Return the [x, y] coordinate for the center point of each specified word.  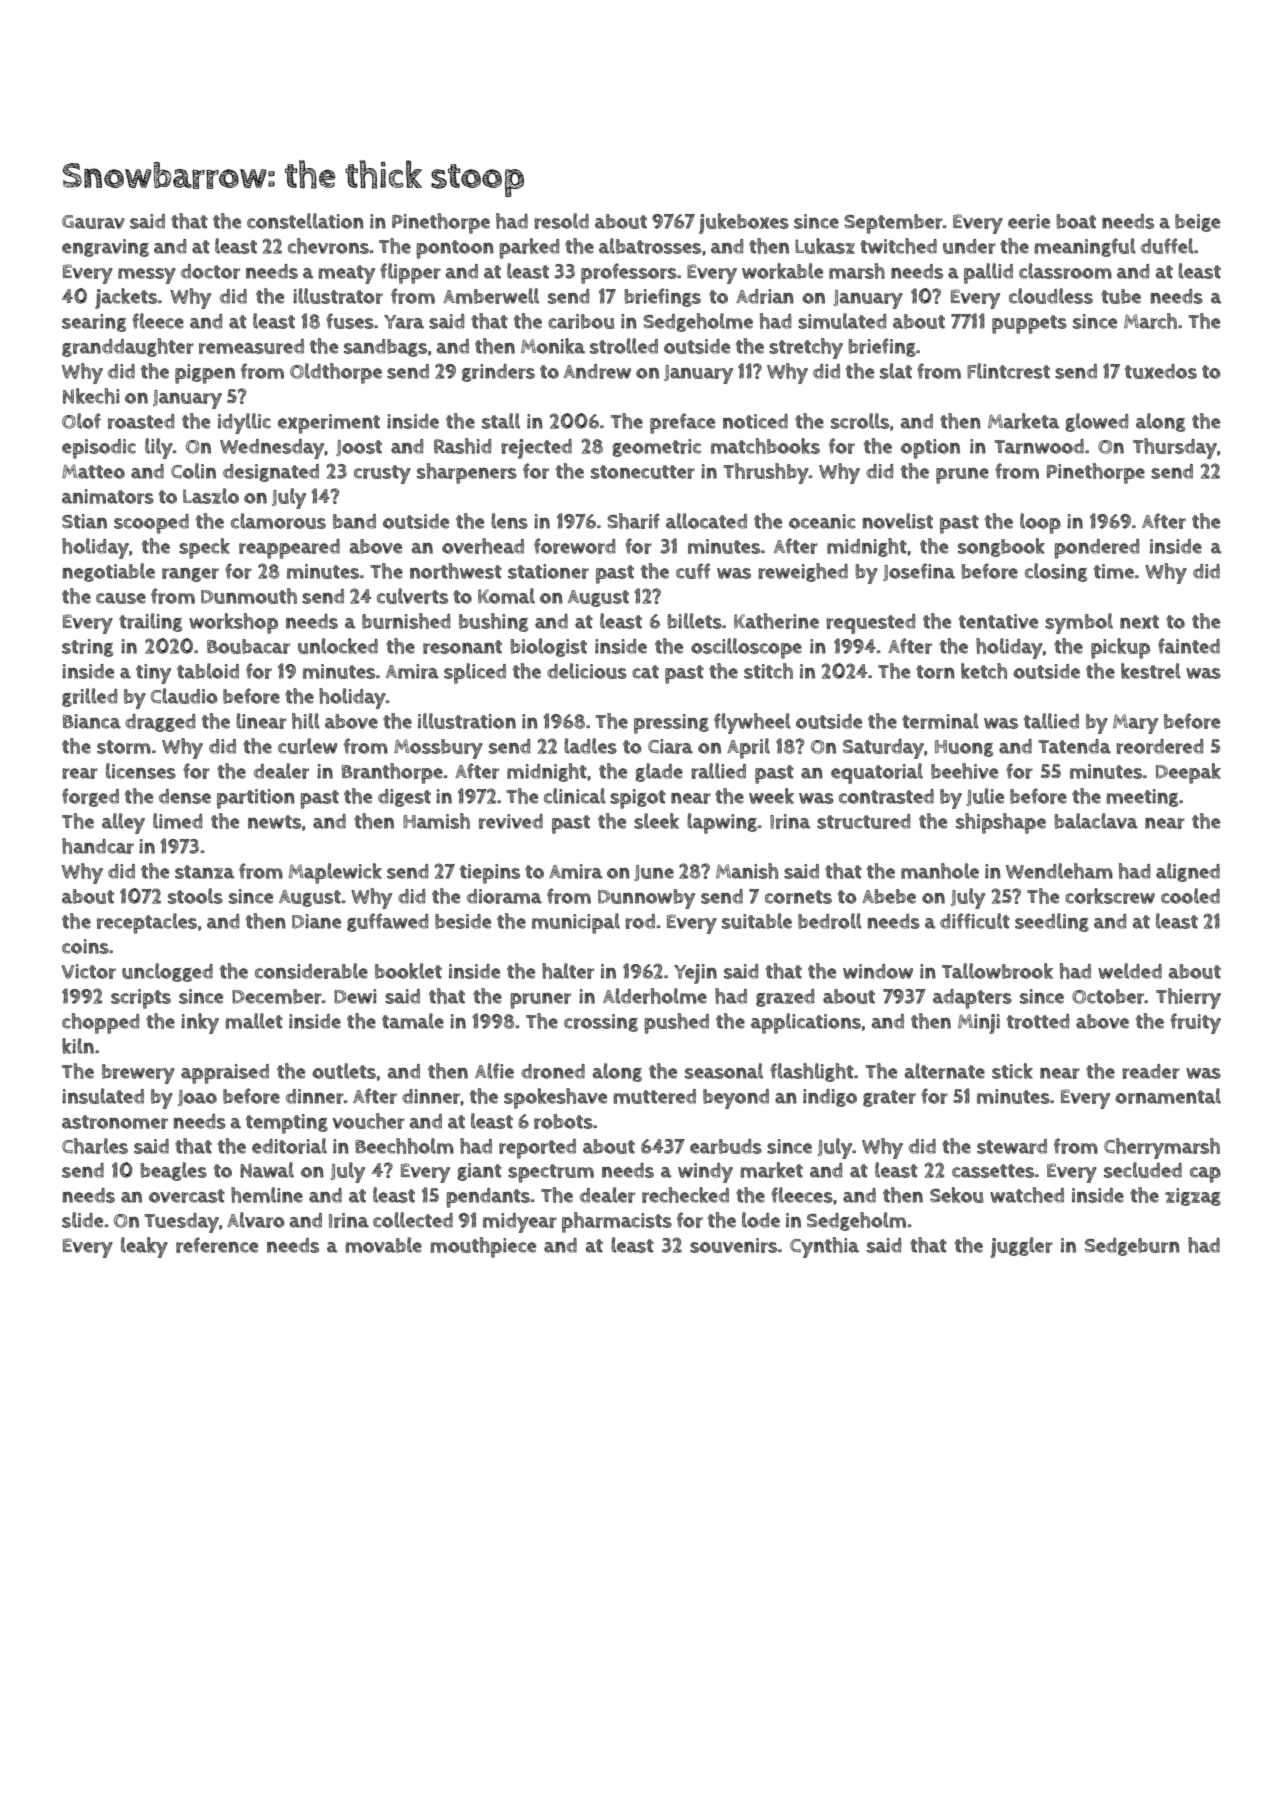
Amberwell [491, 296]
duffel [1167, 246]
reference [217, 1245]
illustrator [338, 296]
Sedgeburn [1132, 1247]
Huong [964, 748]
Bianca [92, 721]
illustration [467, 721]
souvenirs [733, 1245]
